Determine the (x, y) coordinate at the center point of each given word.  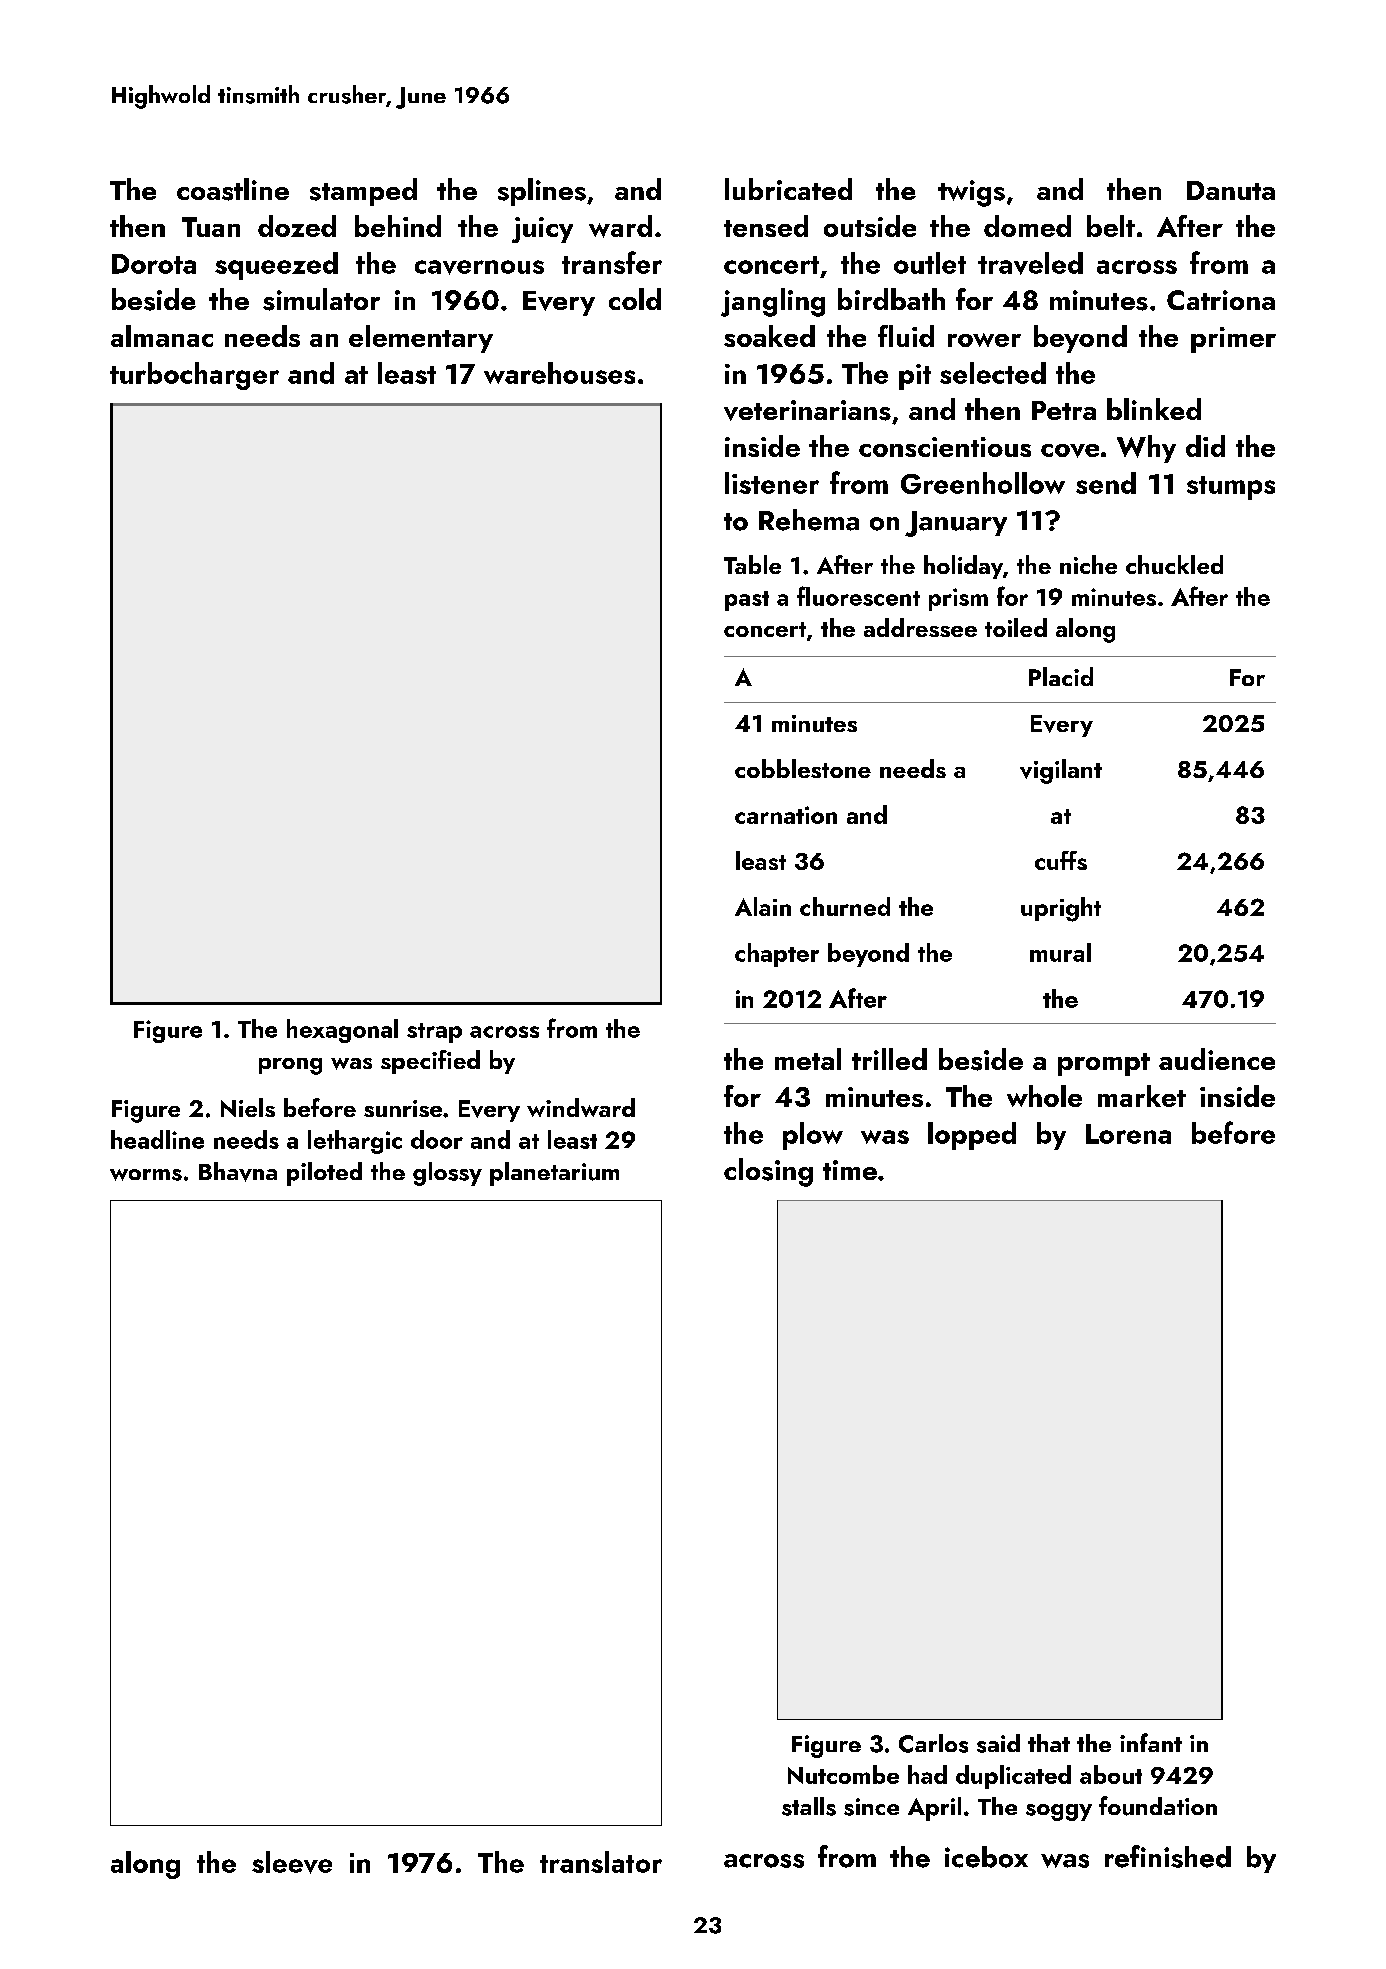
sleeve (292, 1862)
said (998, 1743)
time (850, 1170)
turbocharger (194, 376)
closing (768, 1172)
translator (601, 1862)
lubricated (788, 189)
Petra (1064, 410)
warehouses (559, 373)
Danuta (1231, 190)
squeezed (276, 266)
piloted (324, 1174)
